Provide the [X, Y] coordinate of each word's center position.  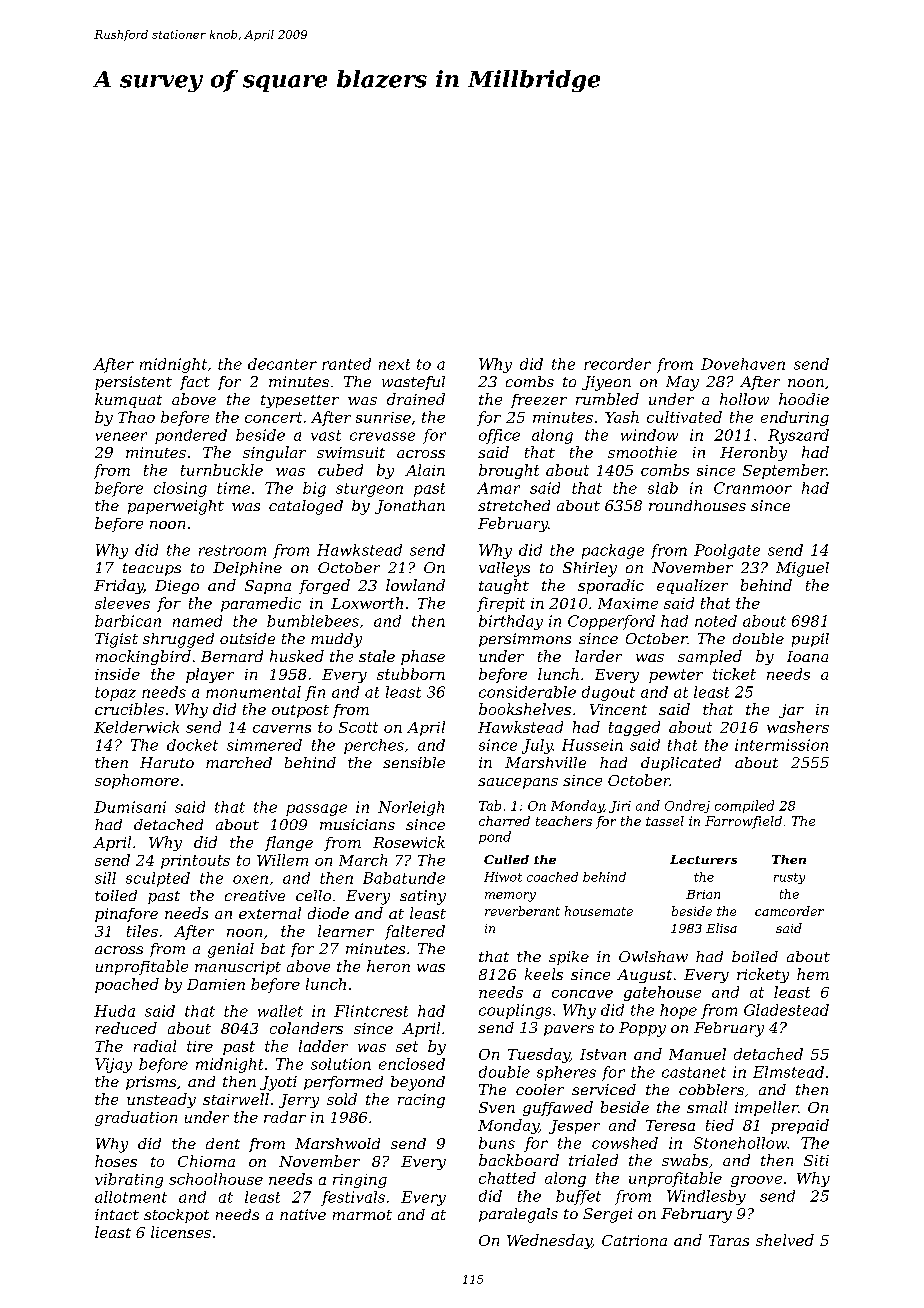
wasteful [413, 383]
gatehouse [662, 993]
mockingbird [143, 657]
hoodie [804, 399]
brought [509, 471]
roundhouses [697, 505]
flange [289, 843]
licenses [181, 1232]
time [233, 488]
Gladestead [786, 1010]
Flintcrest [371, 1011]
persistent [133, 383]
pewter [676, 676]
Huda [114, 1011]
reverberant [522, 911]
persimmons [525, 640]
